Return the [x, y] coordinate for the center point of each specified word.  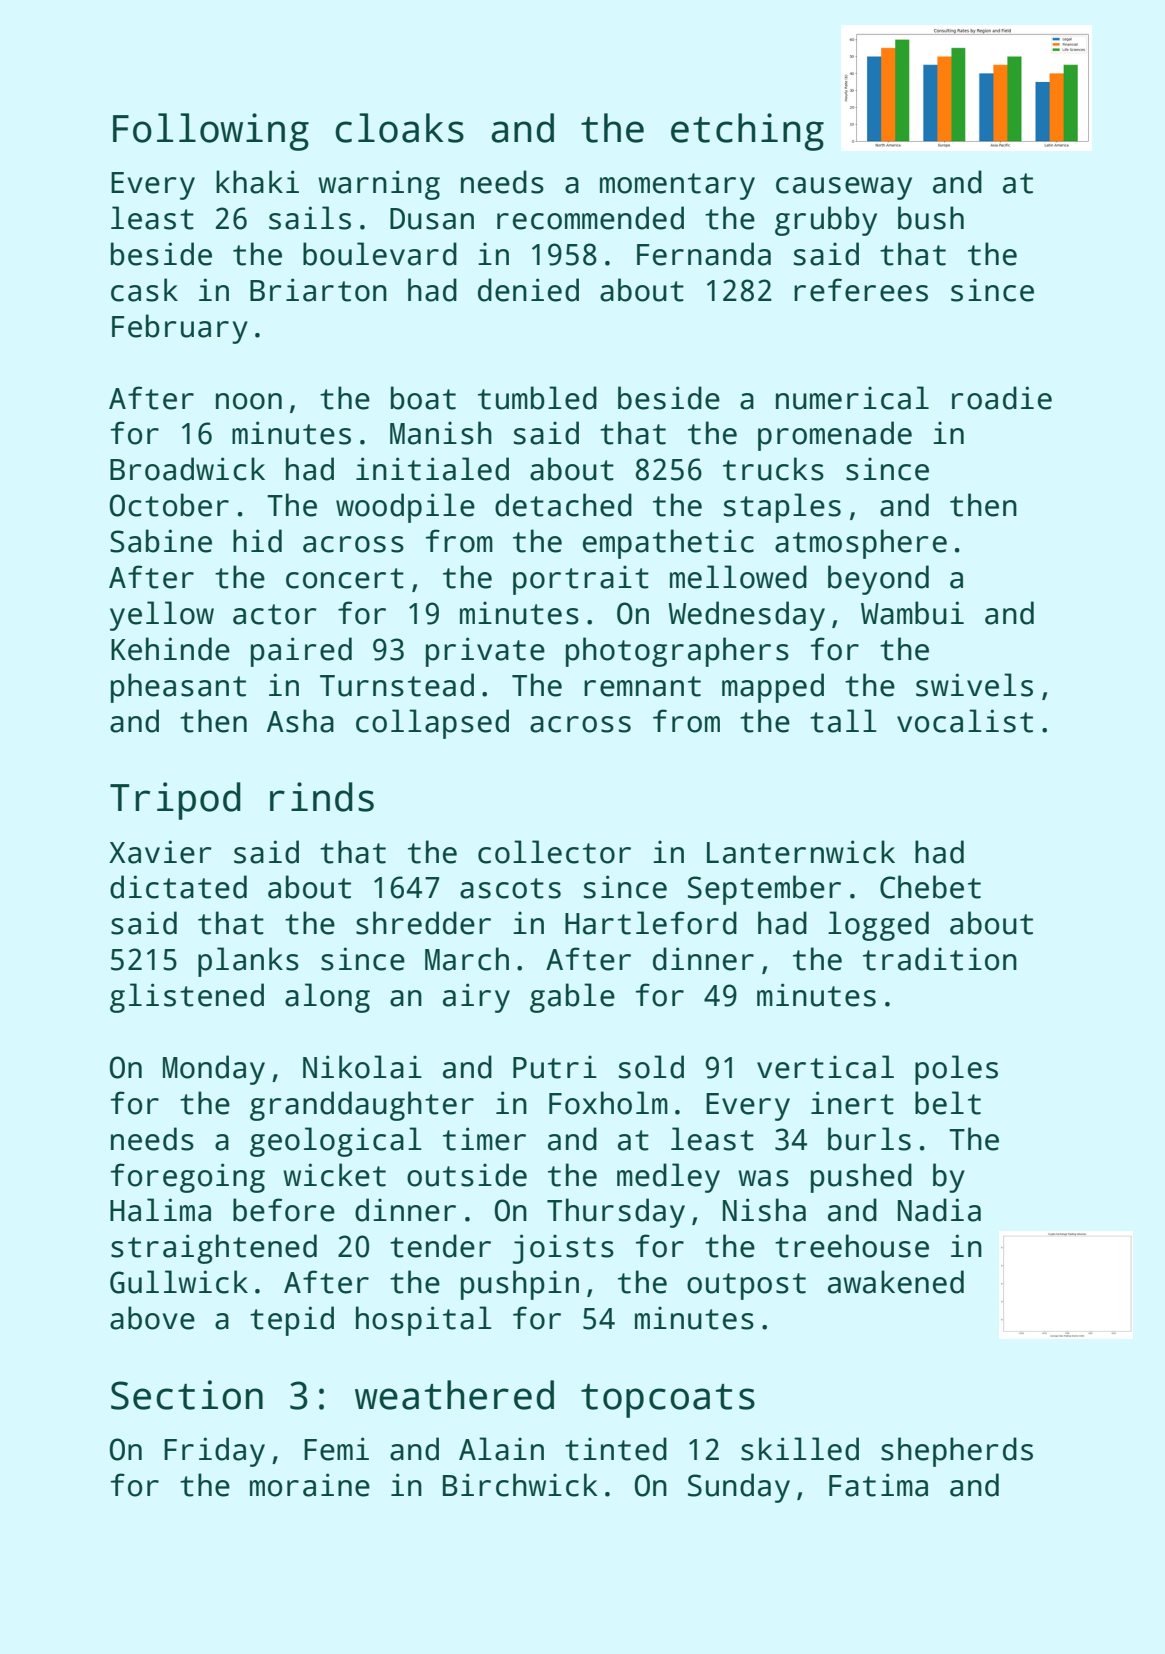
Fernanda [704, 254]
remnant [642, 686]
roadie [1002, 398]
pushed [861, 1178]
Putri [555, 1067]
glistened [187, 998]
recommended [590, 218]
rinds [322, 797]
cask [144, 290]
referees [861, 290]
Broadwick [187, 469]
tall [843, 721]
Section [187, 1395]
